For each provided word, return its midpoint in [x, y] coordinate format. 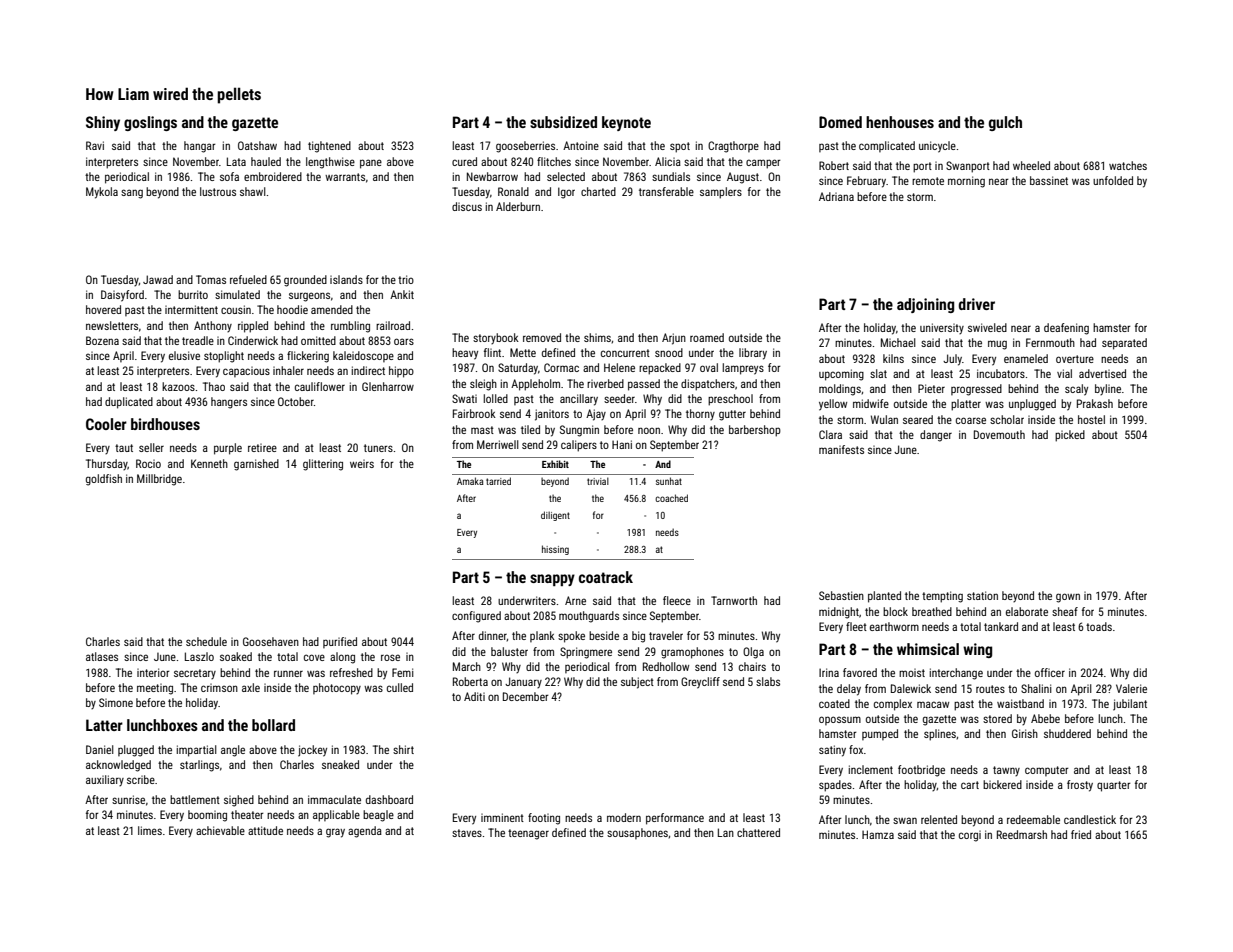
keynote [626, 123]
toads [1099, 626]
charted [598, 191]
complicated [887, 146]
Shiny [103, 123]
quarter [1114, 786]
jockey [312, 751]
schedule [206, 641]
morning [966, 182]
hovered [103, 309]
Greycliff [700, 683]
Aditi [474, 696]
